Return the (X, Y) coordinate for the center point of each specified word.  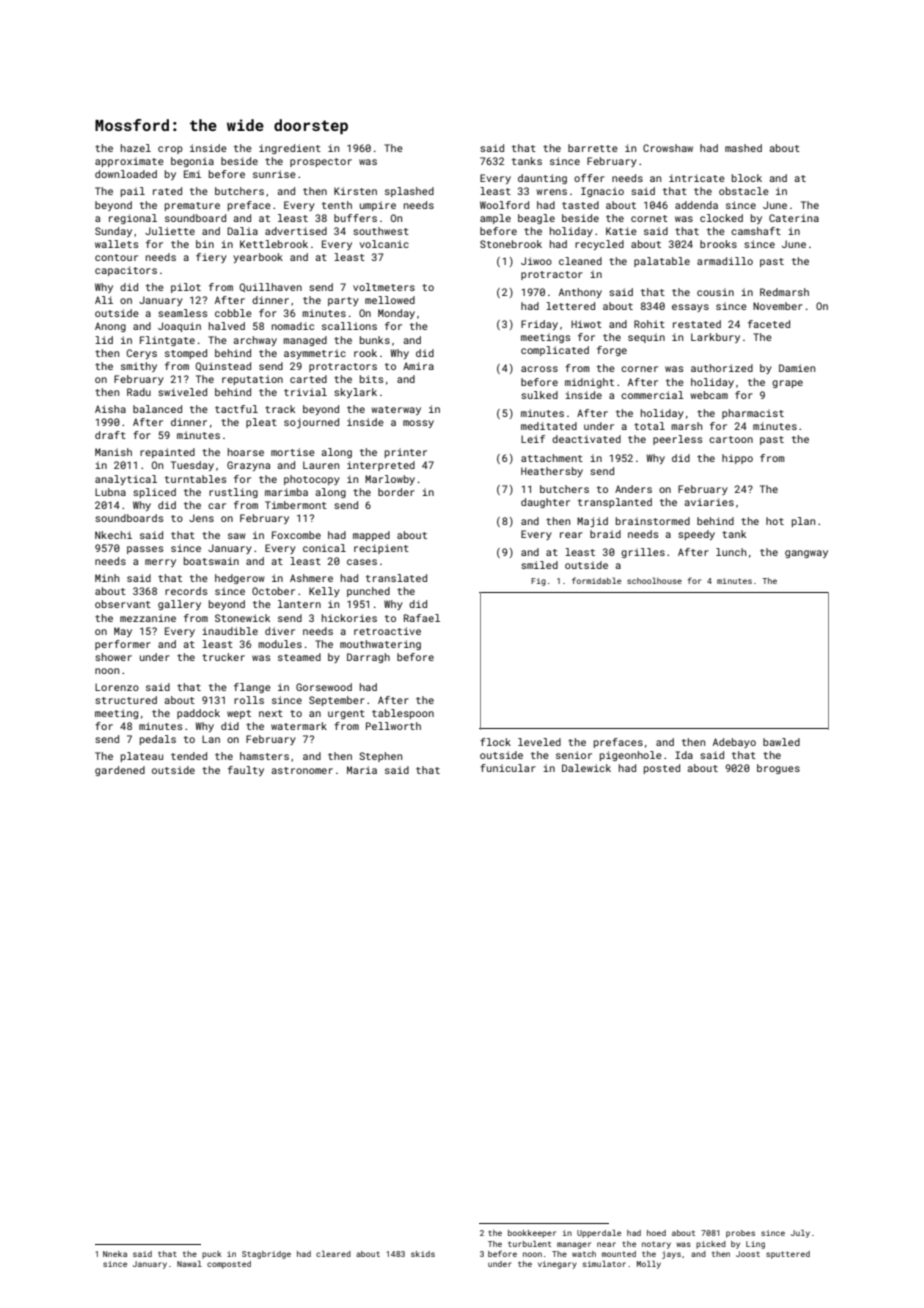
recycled (599, 245)
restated (697, 324)
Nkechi (113, 535)
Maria (362, 770)
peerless (677, 440)
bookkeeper (532, 1234)
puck (212, 1255)
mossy (418, 424)
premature (192, 206)
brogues (778, 769)
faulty (246, 771)
